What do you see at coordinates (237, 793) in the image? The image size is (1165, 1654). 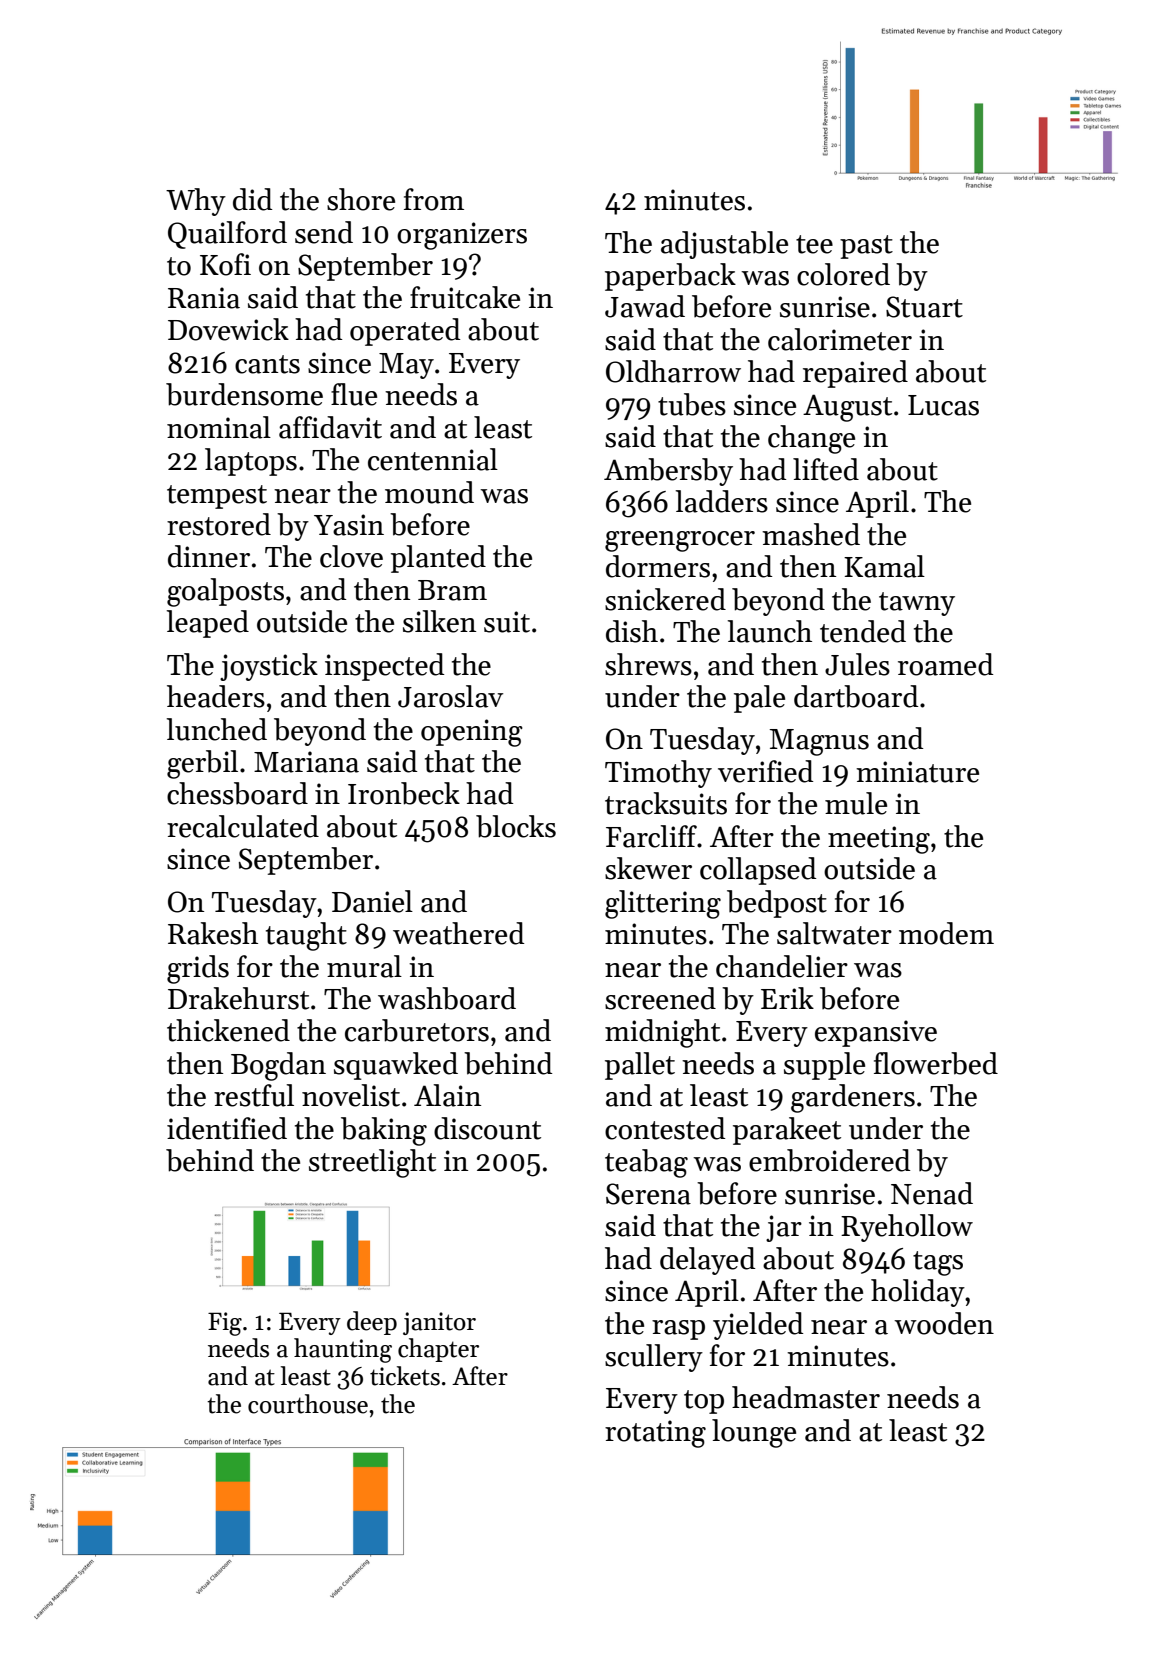 I see `chessboard` at bounding box center [237, 793].
